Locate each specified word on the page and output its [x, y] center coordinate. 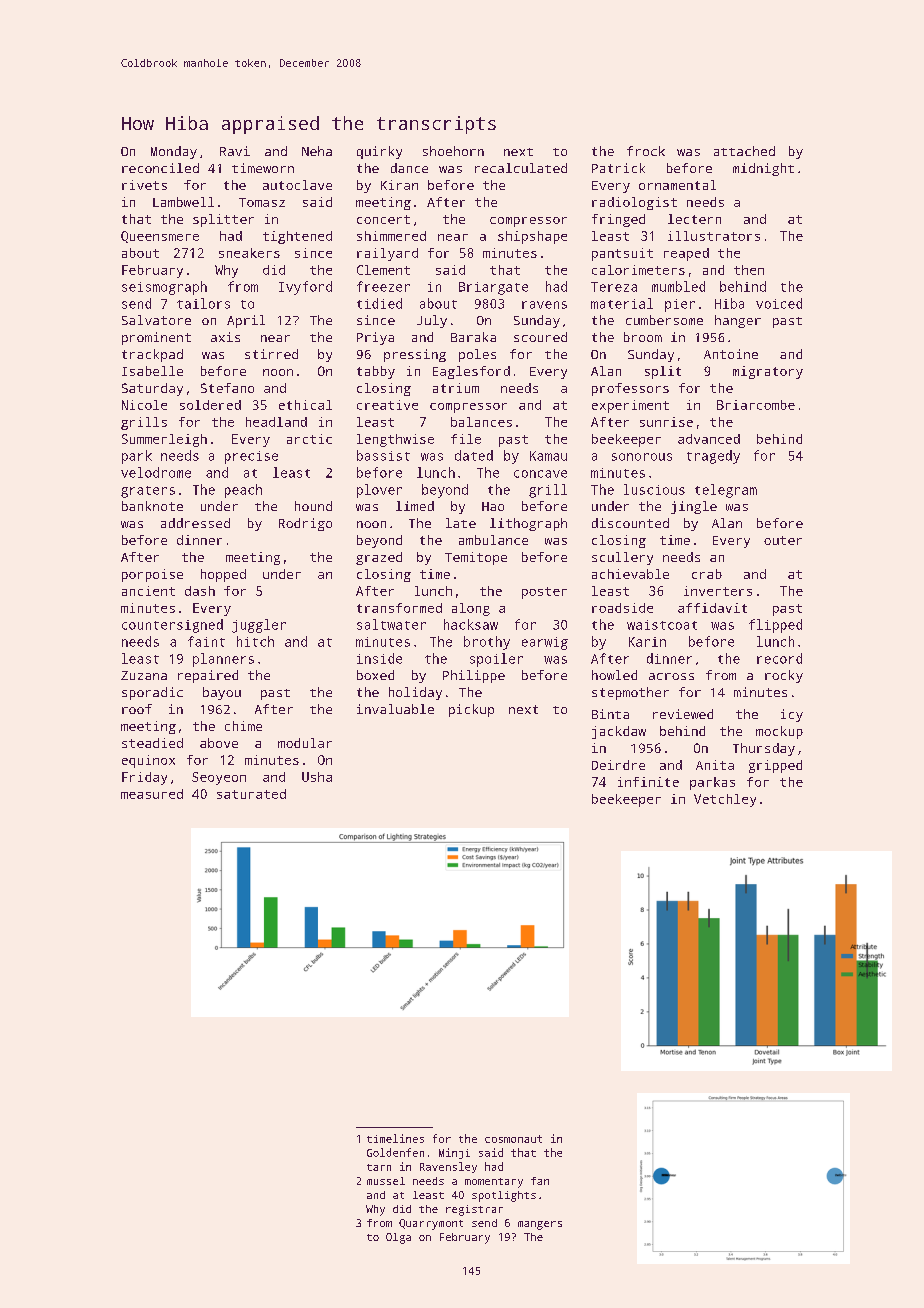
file [466, 439]
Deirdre [618, 765]
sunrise [666, 422]
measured [152, 794]
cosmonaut [513, 1139]
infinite [648, 782]
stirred [271, 354]
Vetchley [725, 800]
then [749, 270]
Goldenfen [395, 1152]
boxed [375, 675]
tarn [379, 1167]
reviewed [683, 714]
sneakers [249, 253]
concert [383, 219]
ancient [148, 591]
